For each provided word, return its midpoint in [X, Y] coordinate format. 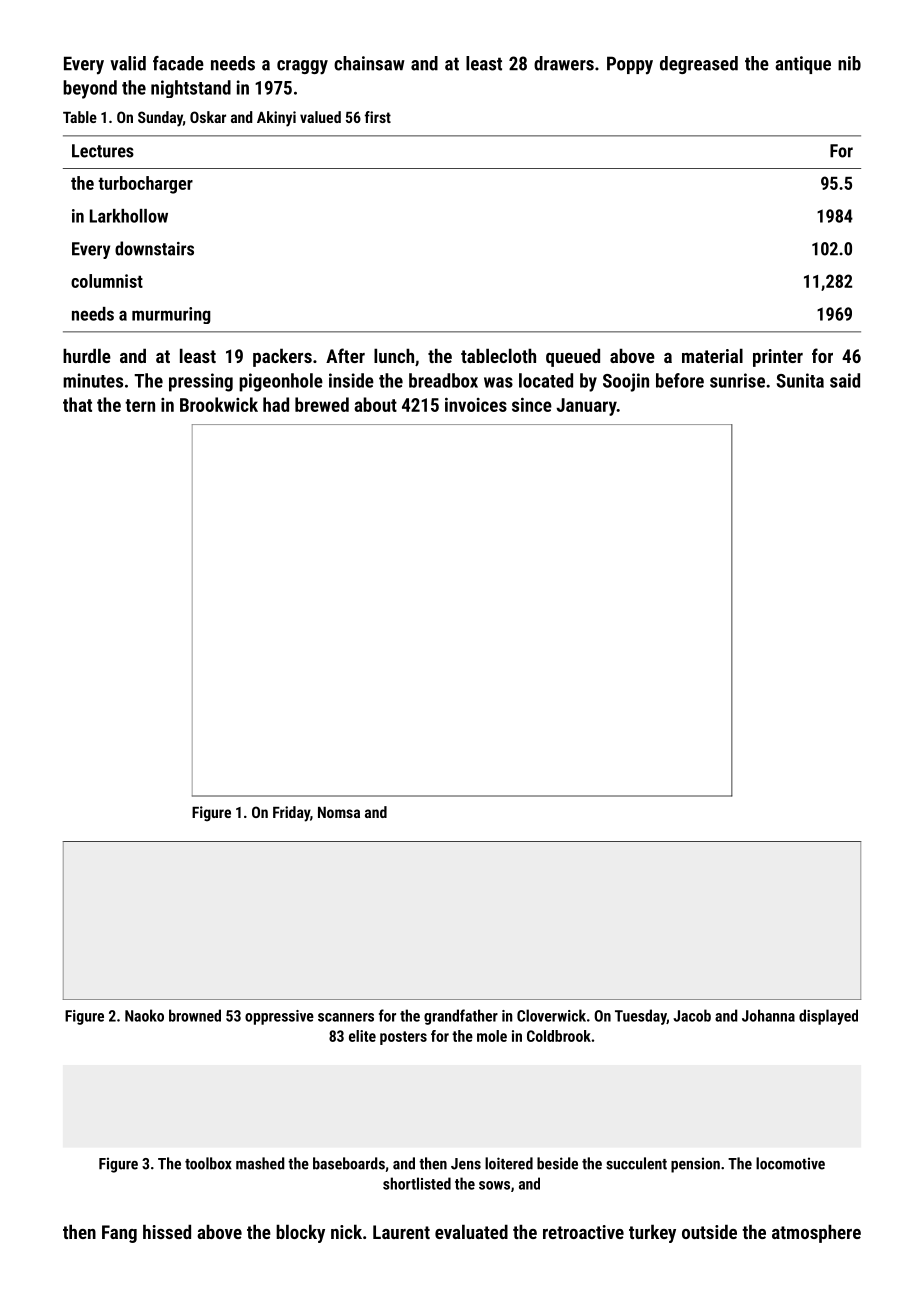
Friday [291, 814]
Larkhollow [129, 216]
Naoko [144, 1015]
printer [778, 358]
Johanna [768, 1015]
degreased [699, 65]
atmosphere [816, 1233]
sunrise [737, 380]
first [378, 117]
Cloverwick [551, 1015]
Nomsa [339, 812]
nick [346, 1231]
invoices [476, 404]
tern [140, 405]
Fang [119, 1234]
